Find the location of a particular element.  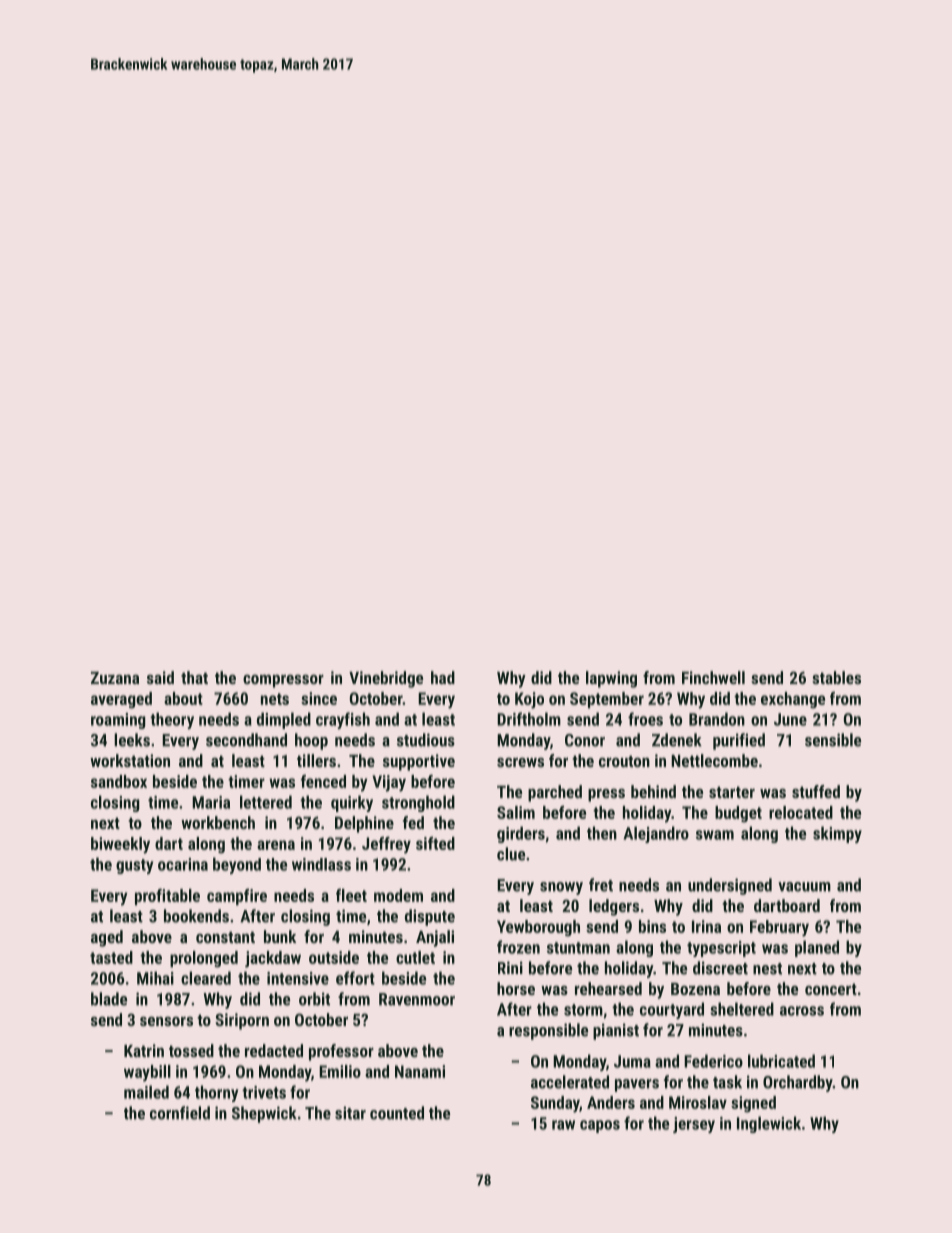

Irina is located at coordinates (706, 926).
